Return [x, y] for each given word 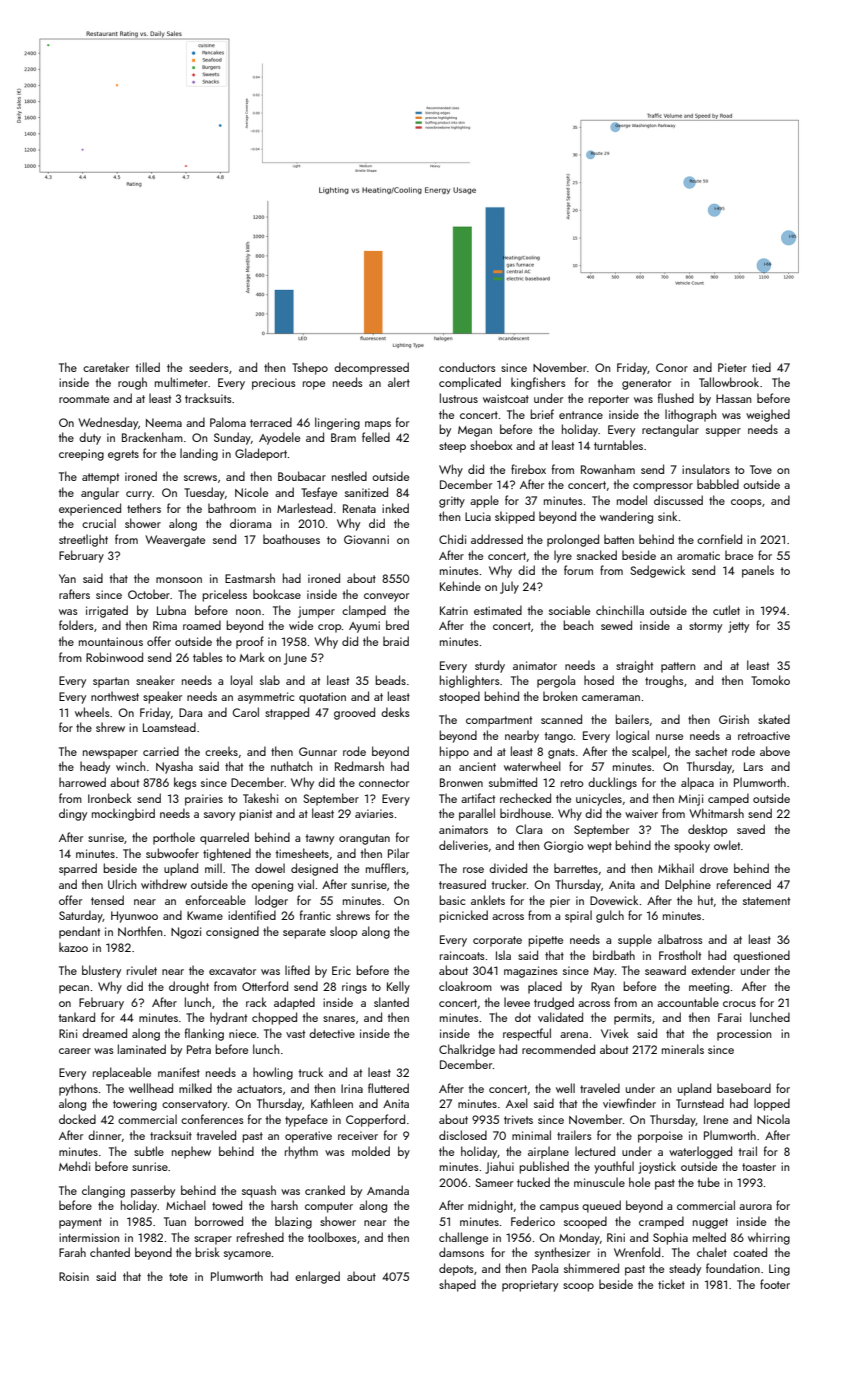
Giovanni [366, 539]
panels [758, 571]
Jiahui [499, 1167]
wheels [92, 712]
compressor [663, 487]
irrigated [107, 611]
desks [395, 712]
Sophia [670, 1238]
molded [371, 1151]
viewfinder [629, 1103]
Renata [359, 508]
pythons [78, 1089]
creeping [81, 455]
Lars [753, 766]
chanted [110, 1252]
